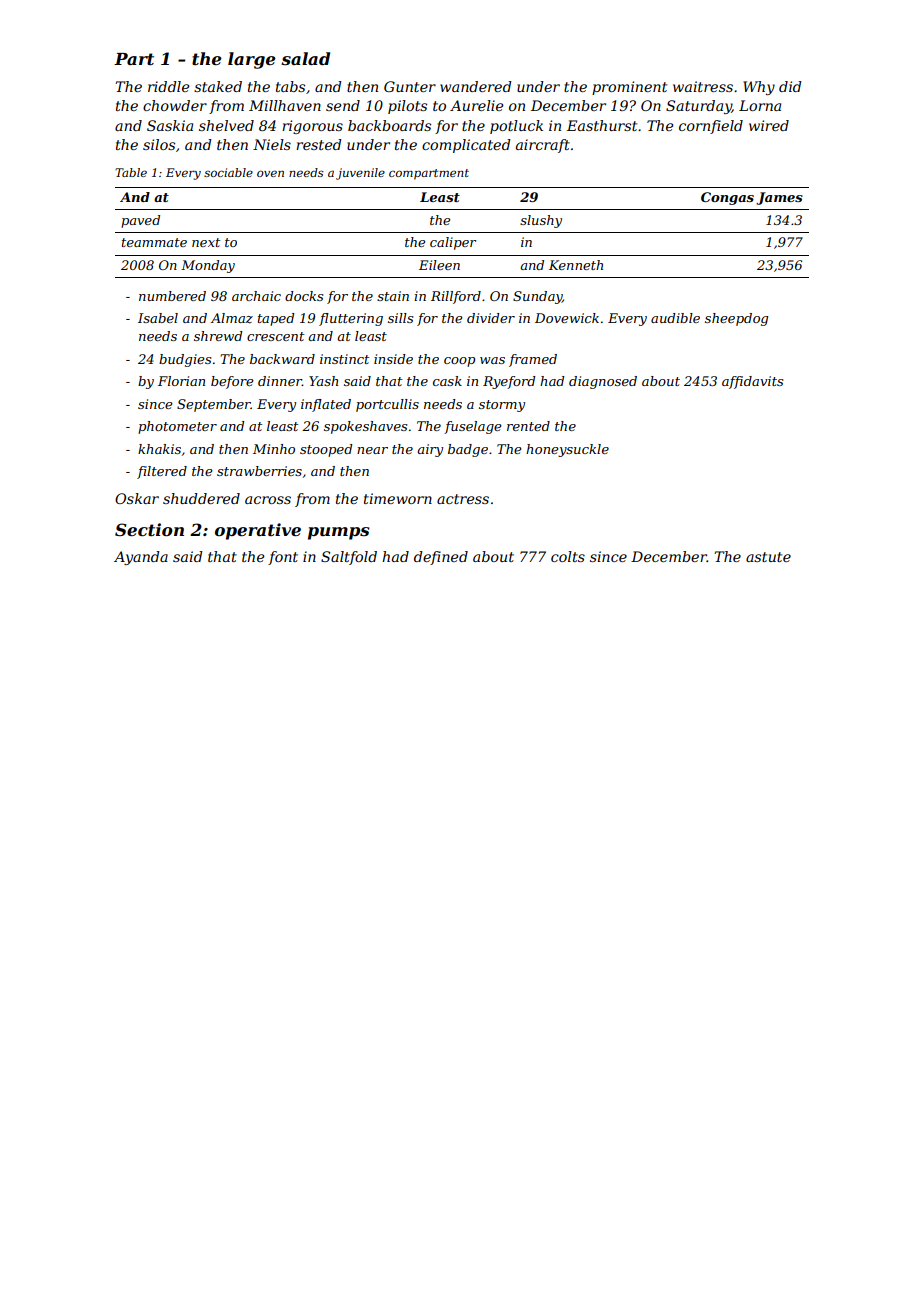 Image resolution: width=924 pixels, height=1308 pixels. I want to click on did, so click(790, 86).
